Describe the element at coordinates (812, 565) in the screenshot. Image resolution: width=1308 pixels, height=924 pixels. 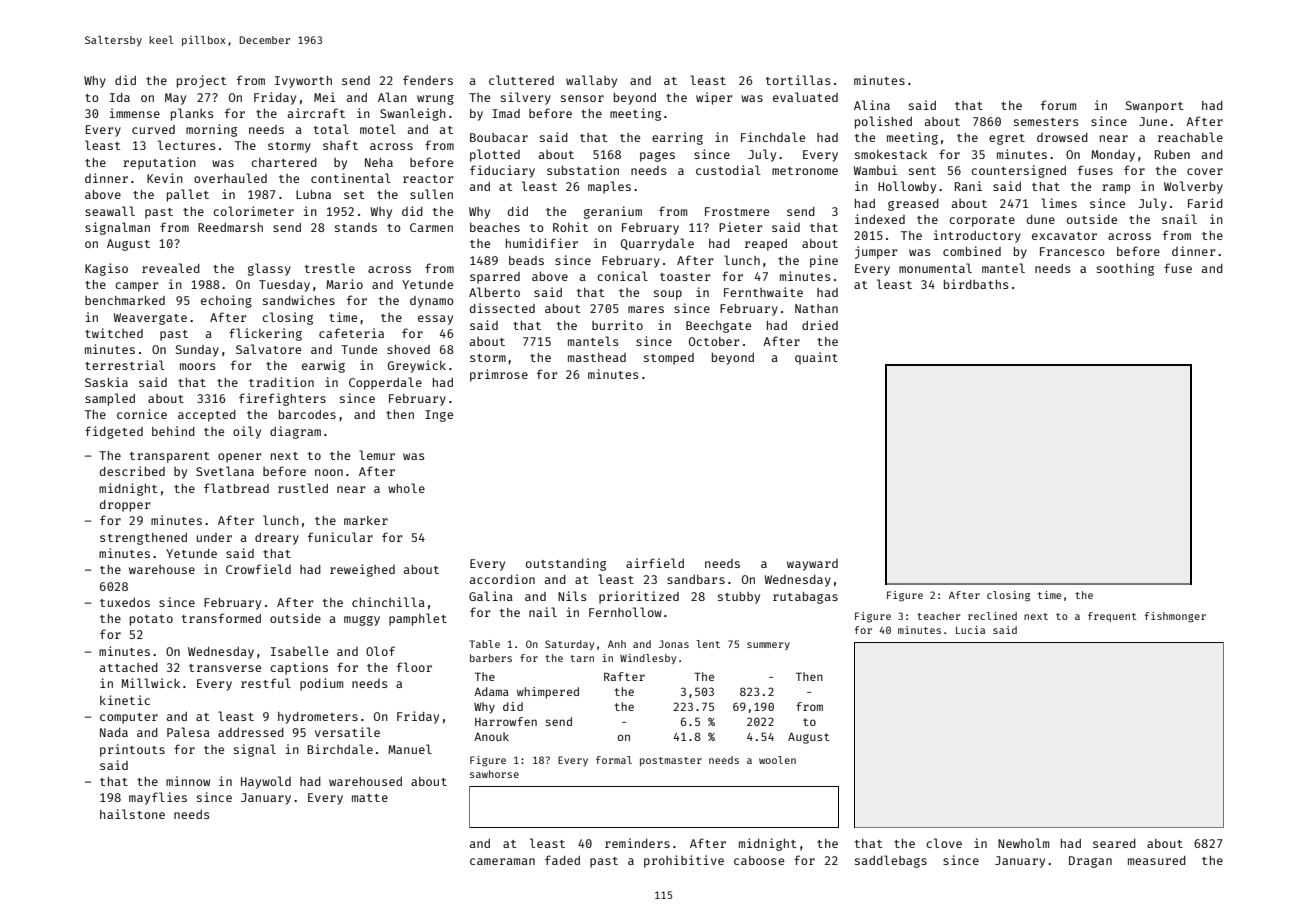
I see `wayward` at that location.
